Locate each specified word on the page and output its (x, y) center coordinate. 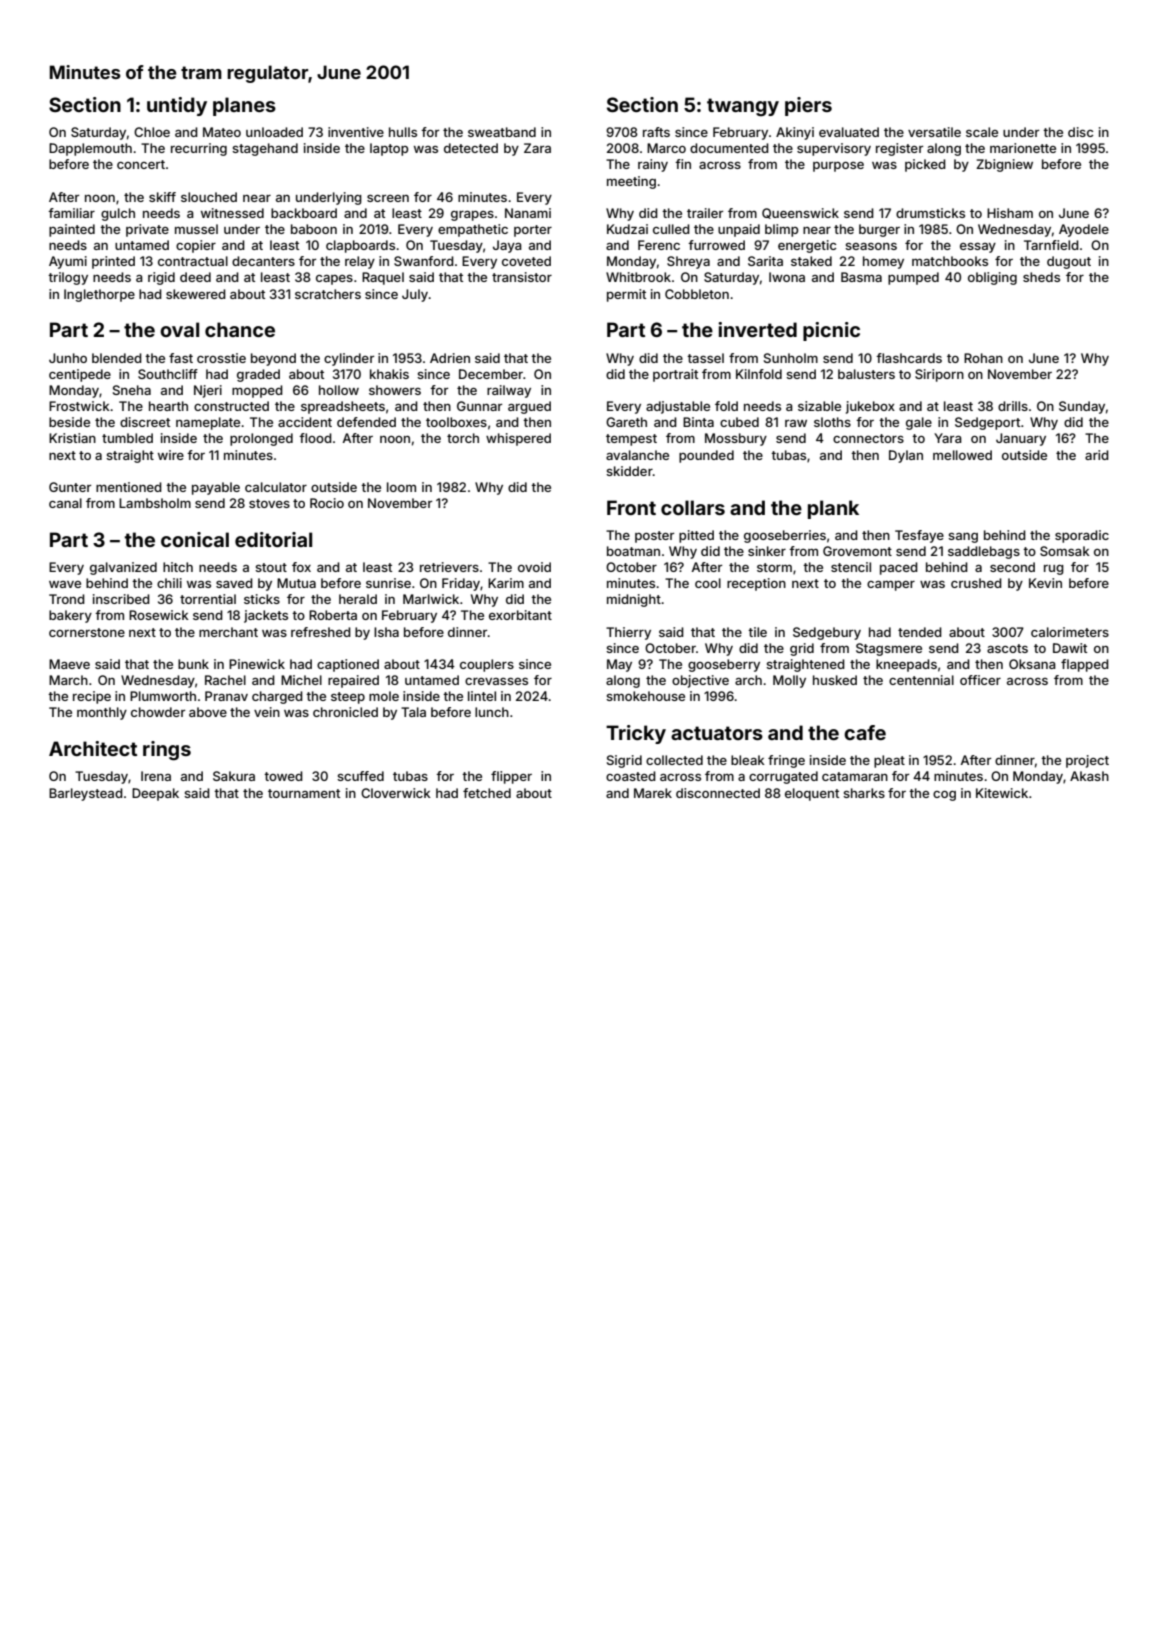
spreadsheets (343, 407)
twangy (743, 107)
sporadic (1082, 536)
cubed (739, 422)
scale (982, 132)
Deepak (155, 794)
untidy (177, 106)
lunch (492, 712)
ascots (1007, 648)
